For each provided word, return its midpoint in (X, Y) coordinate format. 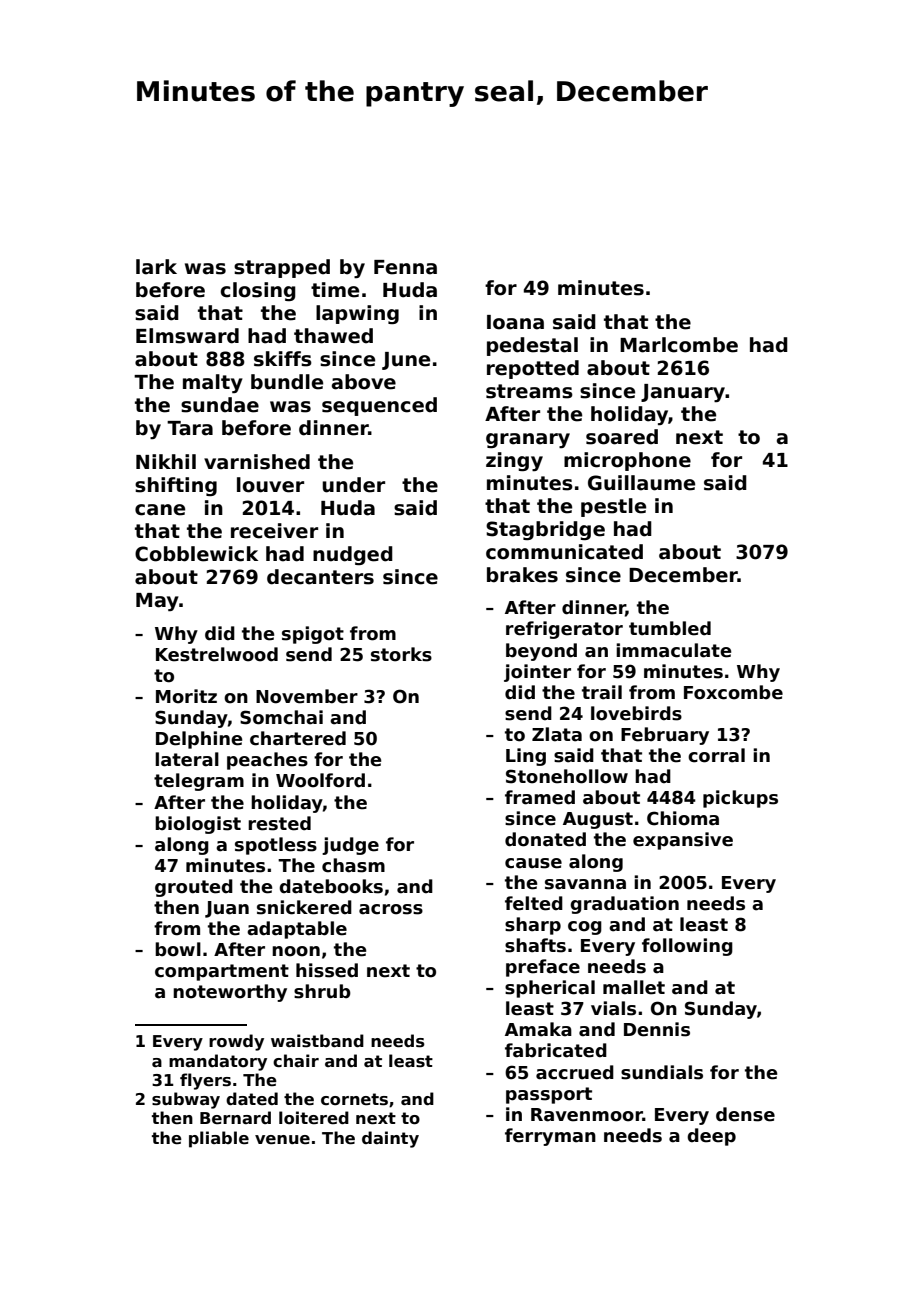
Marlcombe (679, 345)
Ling (526, 757)
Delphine (199, 740)
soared (622, 437)
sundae (220, 405)
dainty (390, 1139)
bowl (178, 949)
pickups (740, 799)
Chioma (683, 818)
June (406, 361)
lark (156, 267)
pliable (219, 1139)
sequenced (379, 406)
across (391, 909)
